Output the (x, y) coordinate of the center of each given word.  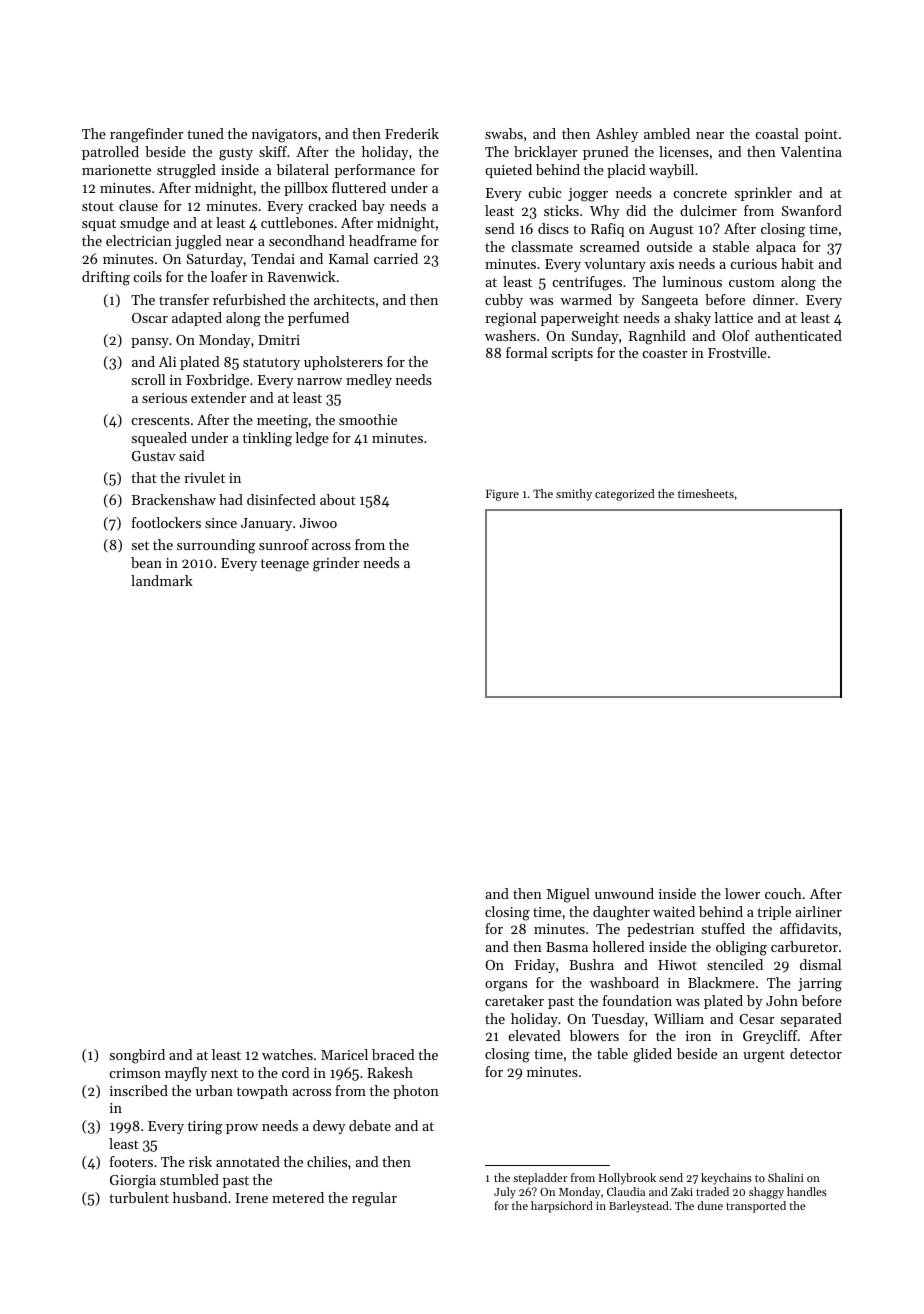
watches (287, 1054)
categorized (625, 495)
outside (669, 246)
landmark (162, 580)
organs (506, 986)
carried (396, 258)
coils (148, 276)
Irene (251, 1198)
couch (783, 893)
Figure (502, 495)
